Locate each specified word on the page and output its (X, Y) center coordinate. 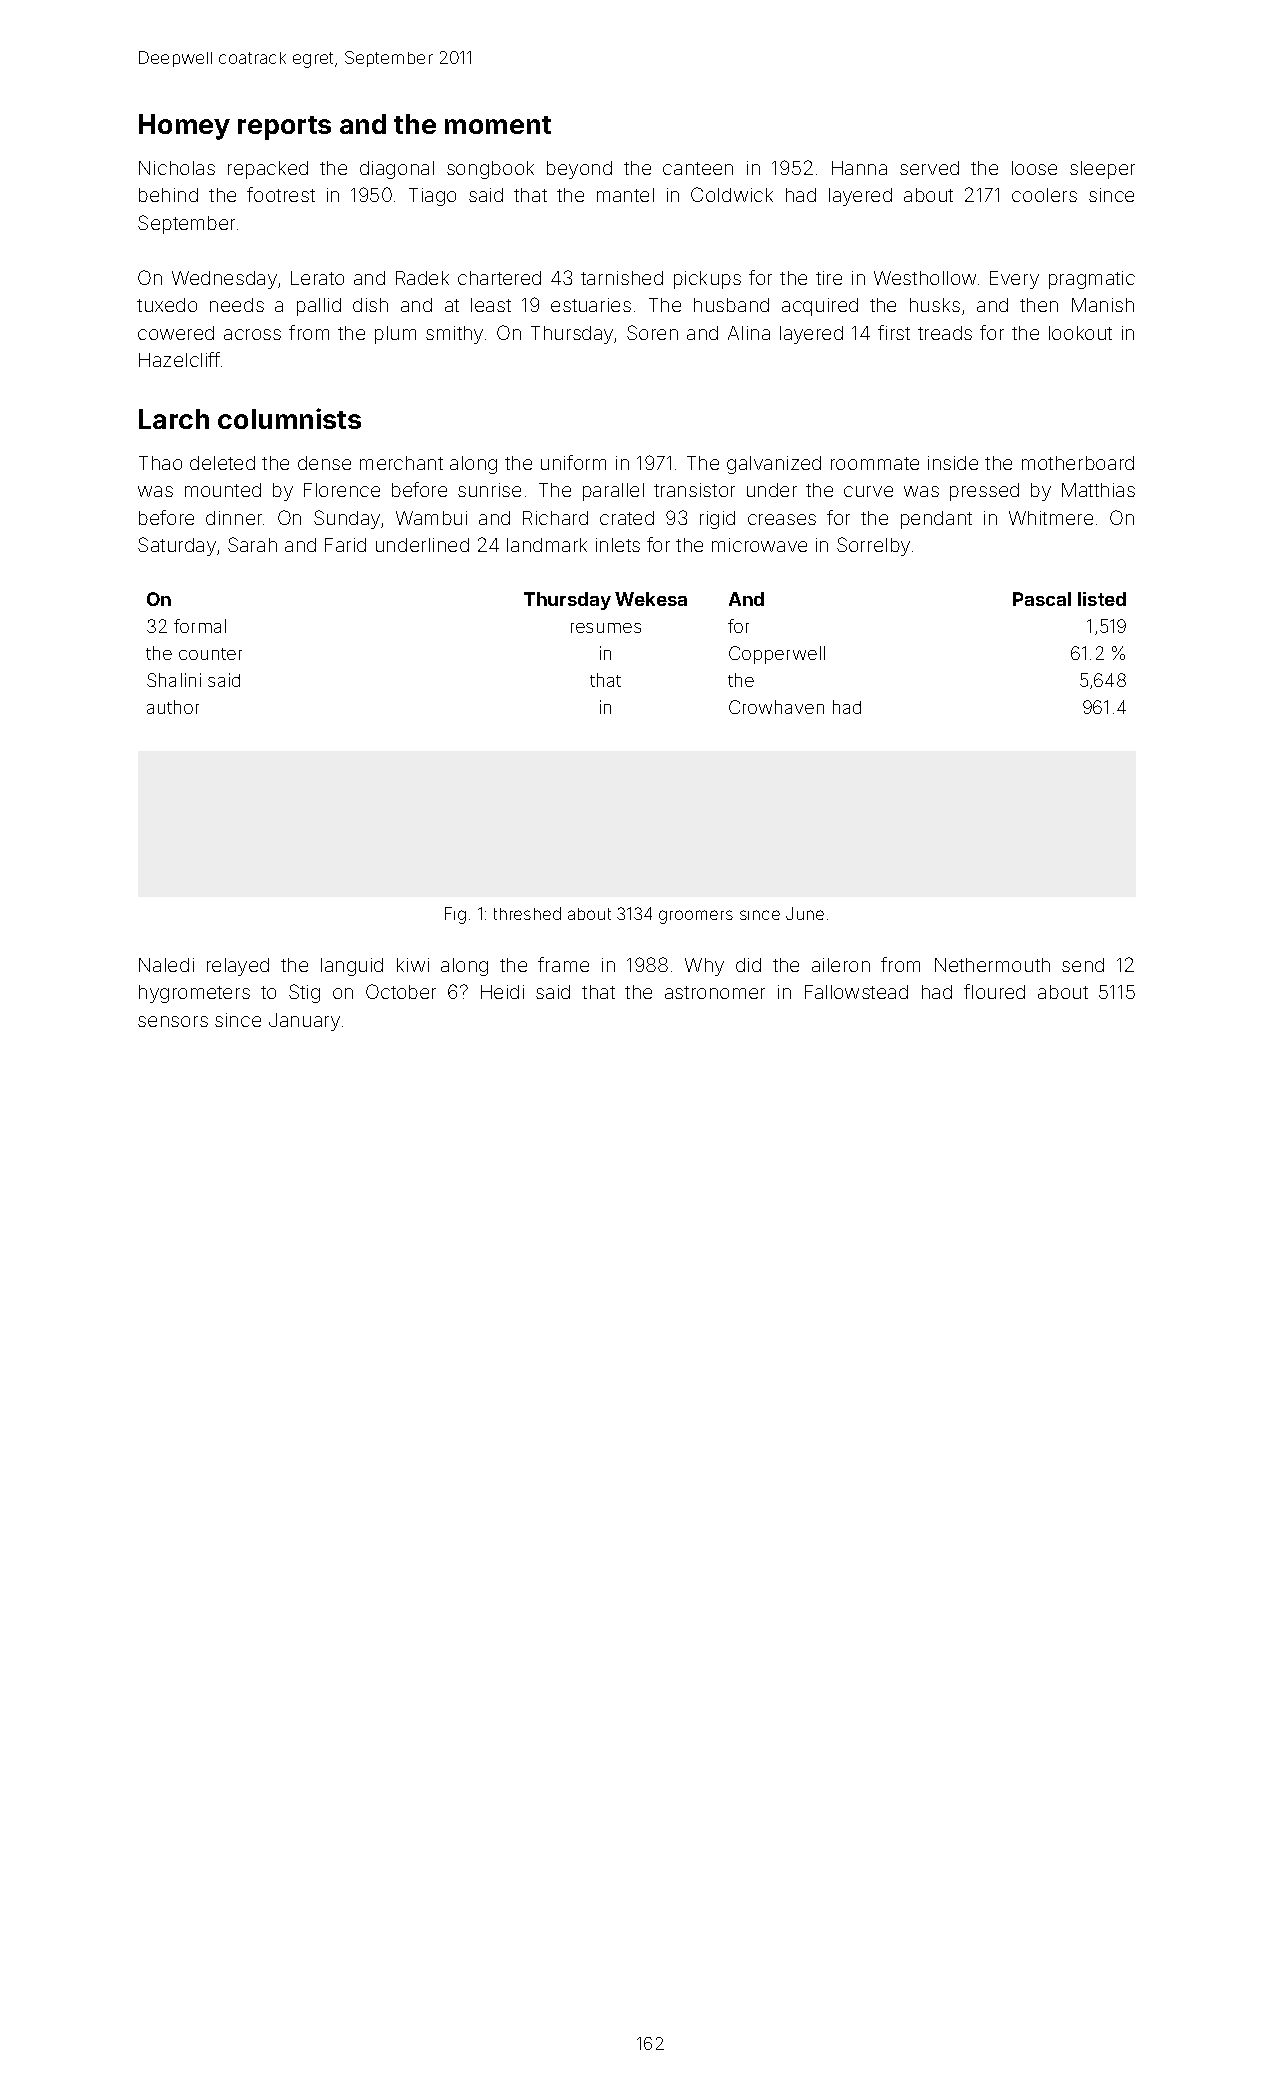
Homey (184, 127)
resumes (606, 628)
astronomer (715, 992)
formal (200, 626)
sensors (173, 1021)
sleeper (1102, 170)
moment (498, 125)
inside (953, 463)
